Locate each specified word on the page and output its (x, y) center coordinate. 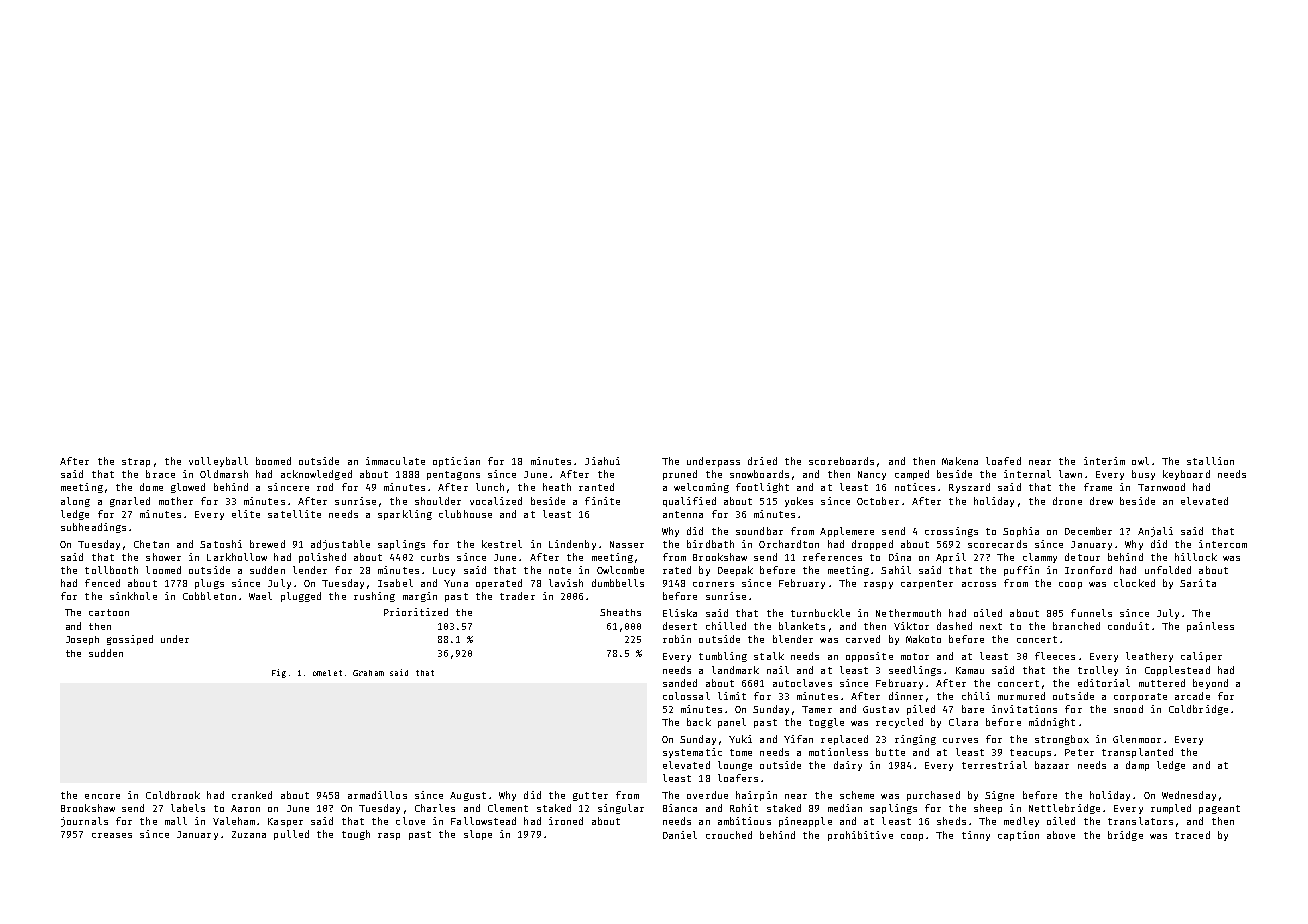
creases (112, 835)
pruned (680, 475)
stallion (1210, 461)
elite (246, 514)
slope (478, 835)
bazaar (1052, 765)
